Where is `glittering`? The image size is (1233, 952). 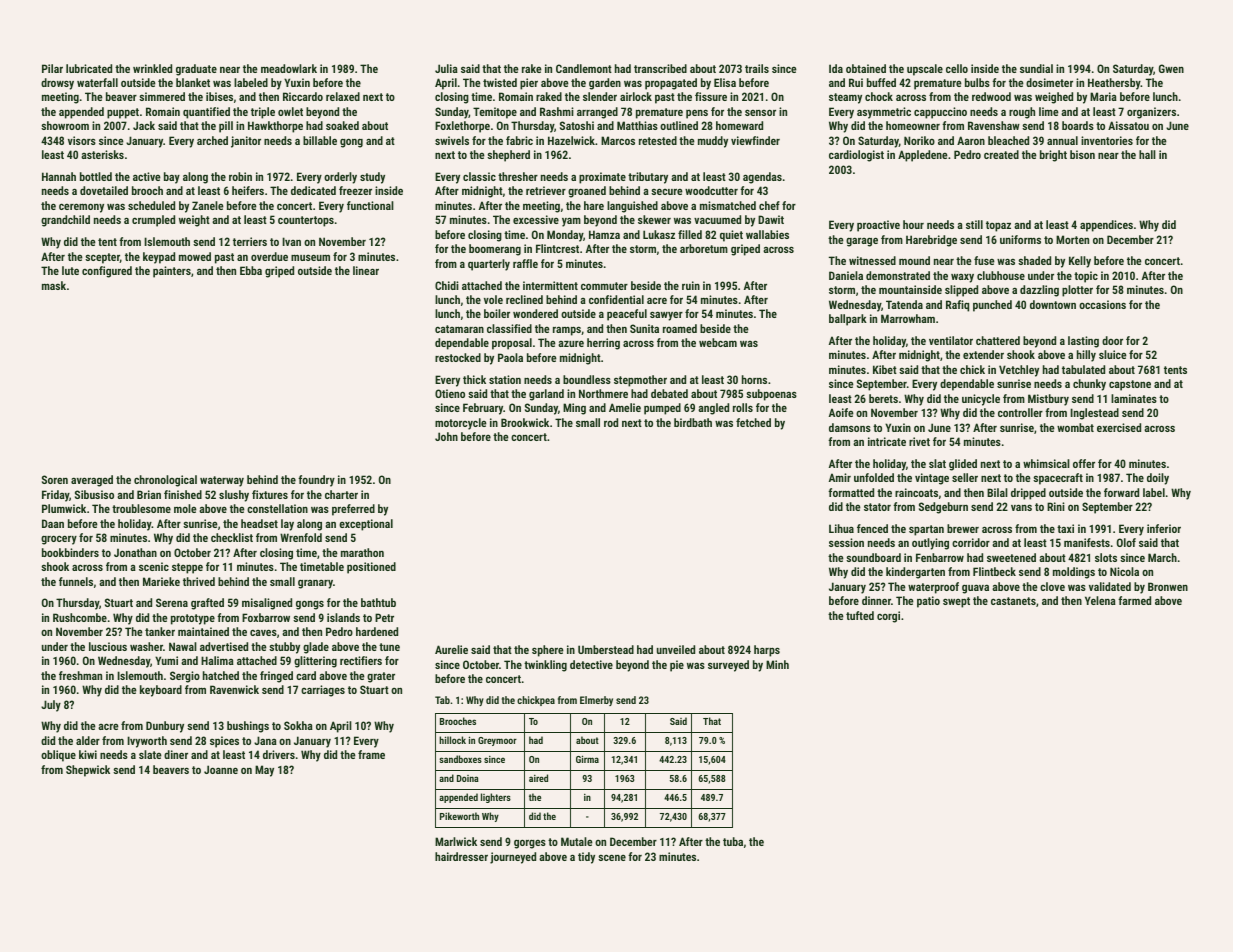
glittering is located at coordinates (315, 662).
